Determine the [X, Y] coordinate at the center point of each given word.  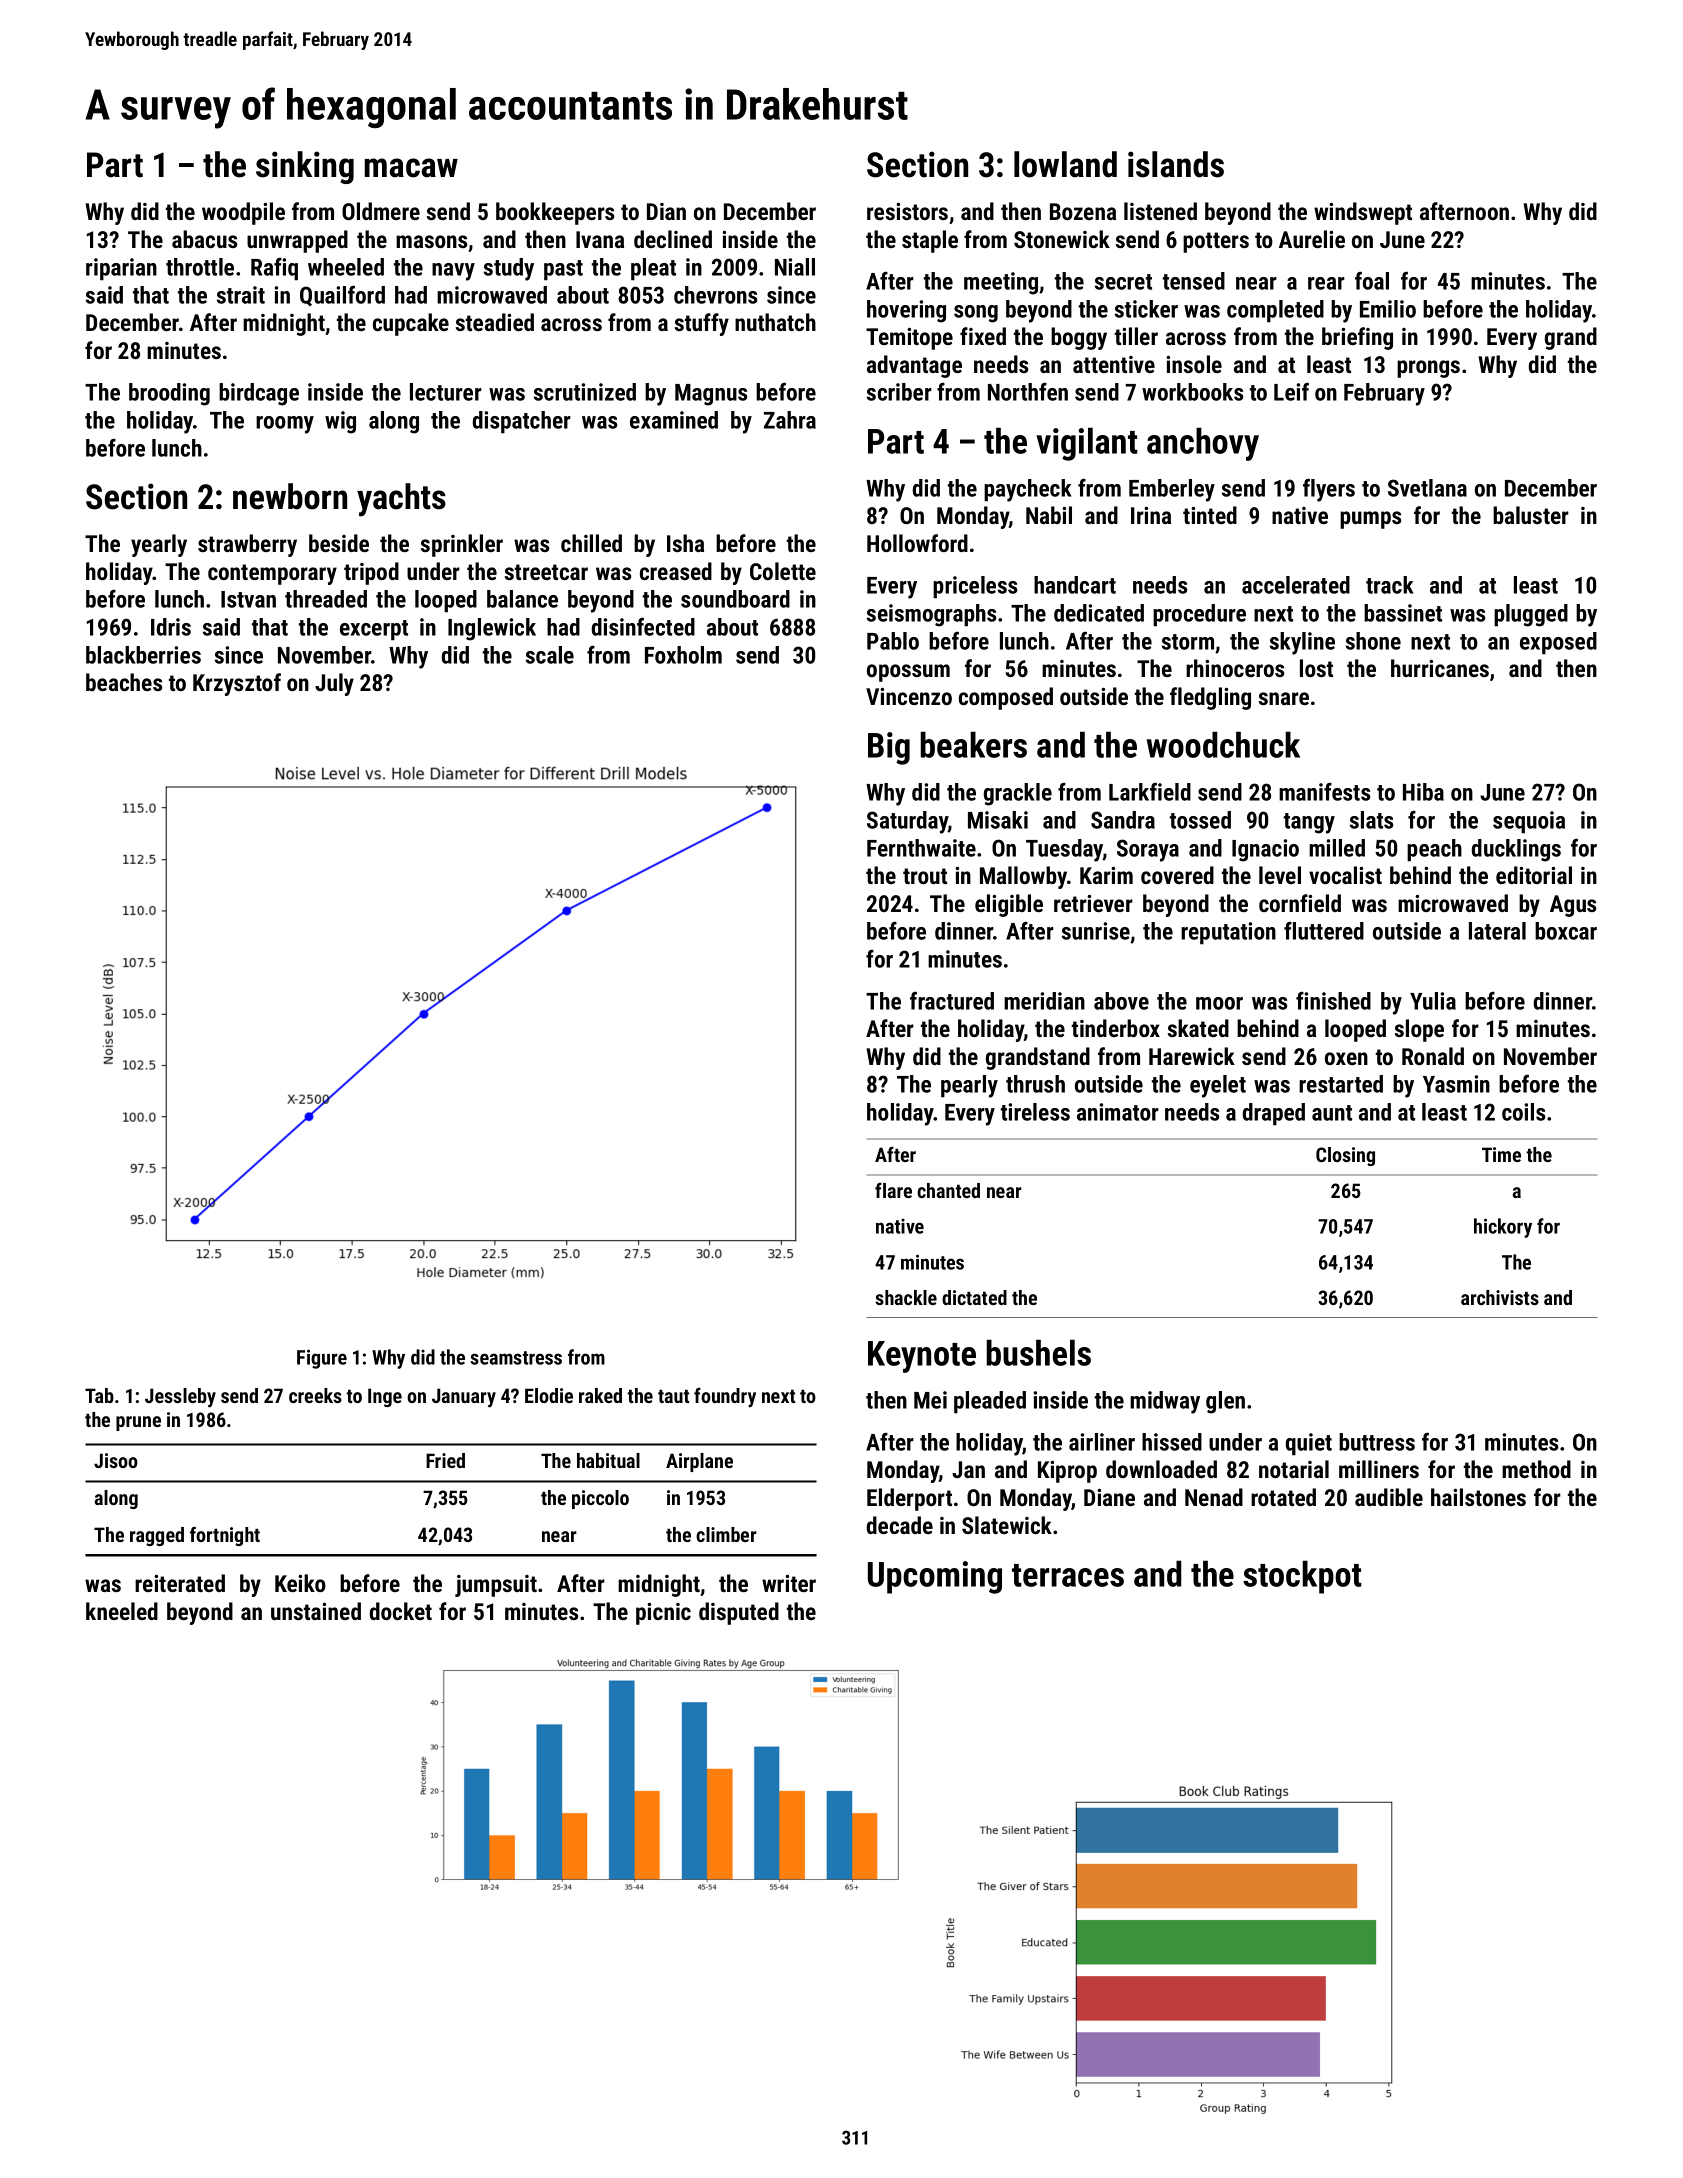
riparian [121, 269]
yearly [159, 545]
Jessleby [180, 1398]
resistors [907, 211]
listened [1160, 211]
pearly [969, 1086]
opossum [908, 673]
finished [1333, 1001]
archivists [1500, 1297]
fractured [952, 1000]
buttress [1377, 1442]
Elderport [909, 1499]
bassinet [1403, 613]
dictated [974, 1297]
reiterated [180, 1583]
